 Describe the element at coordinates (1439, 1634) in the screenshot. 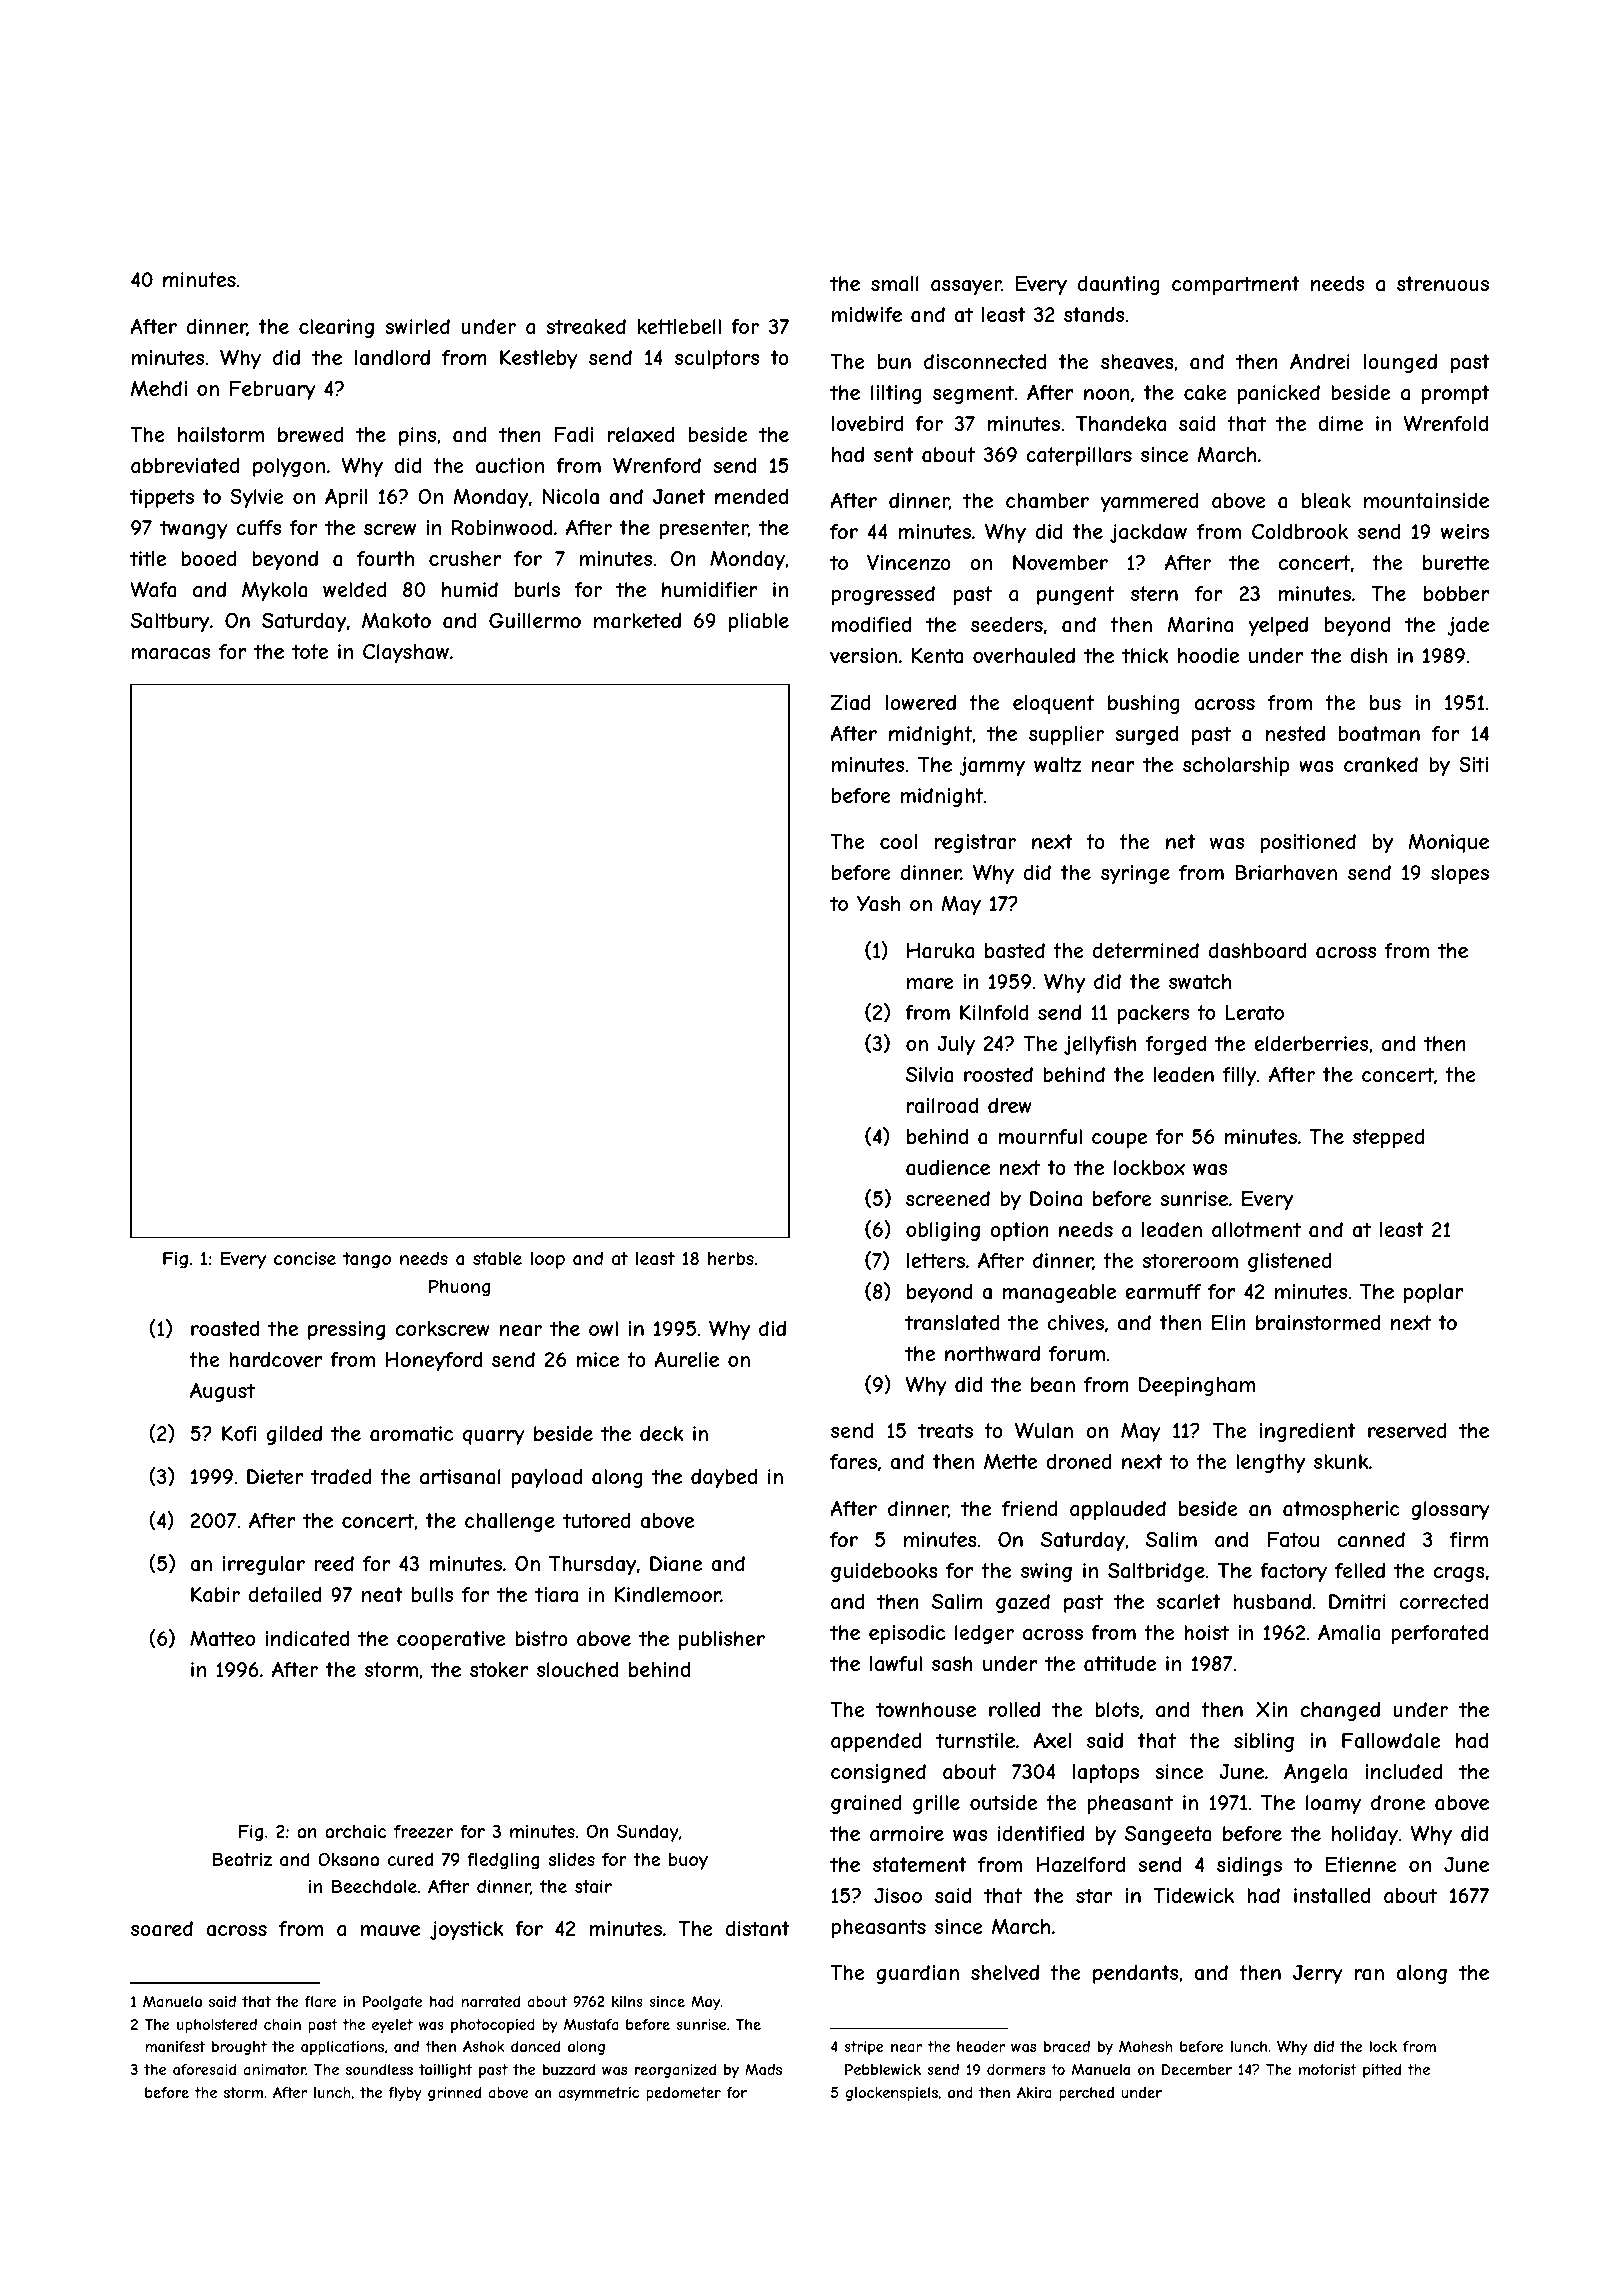

I see `perforated` at that location.
